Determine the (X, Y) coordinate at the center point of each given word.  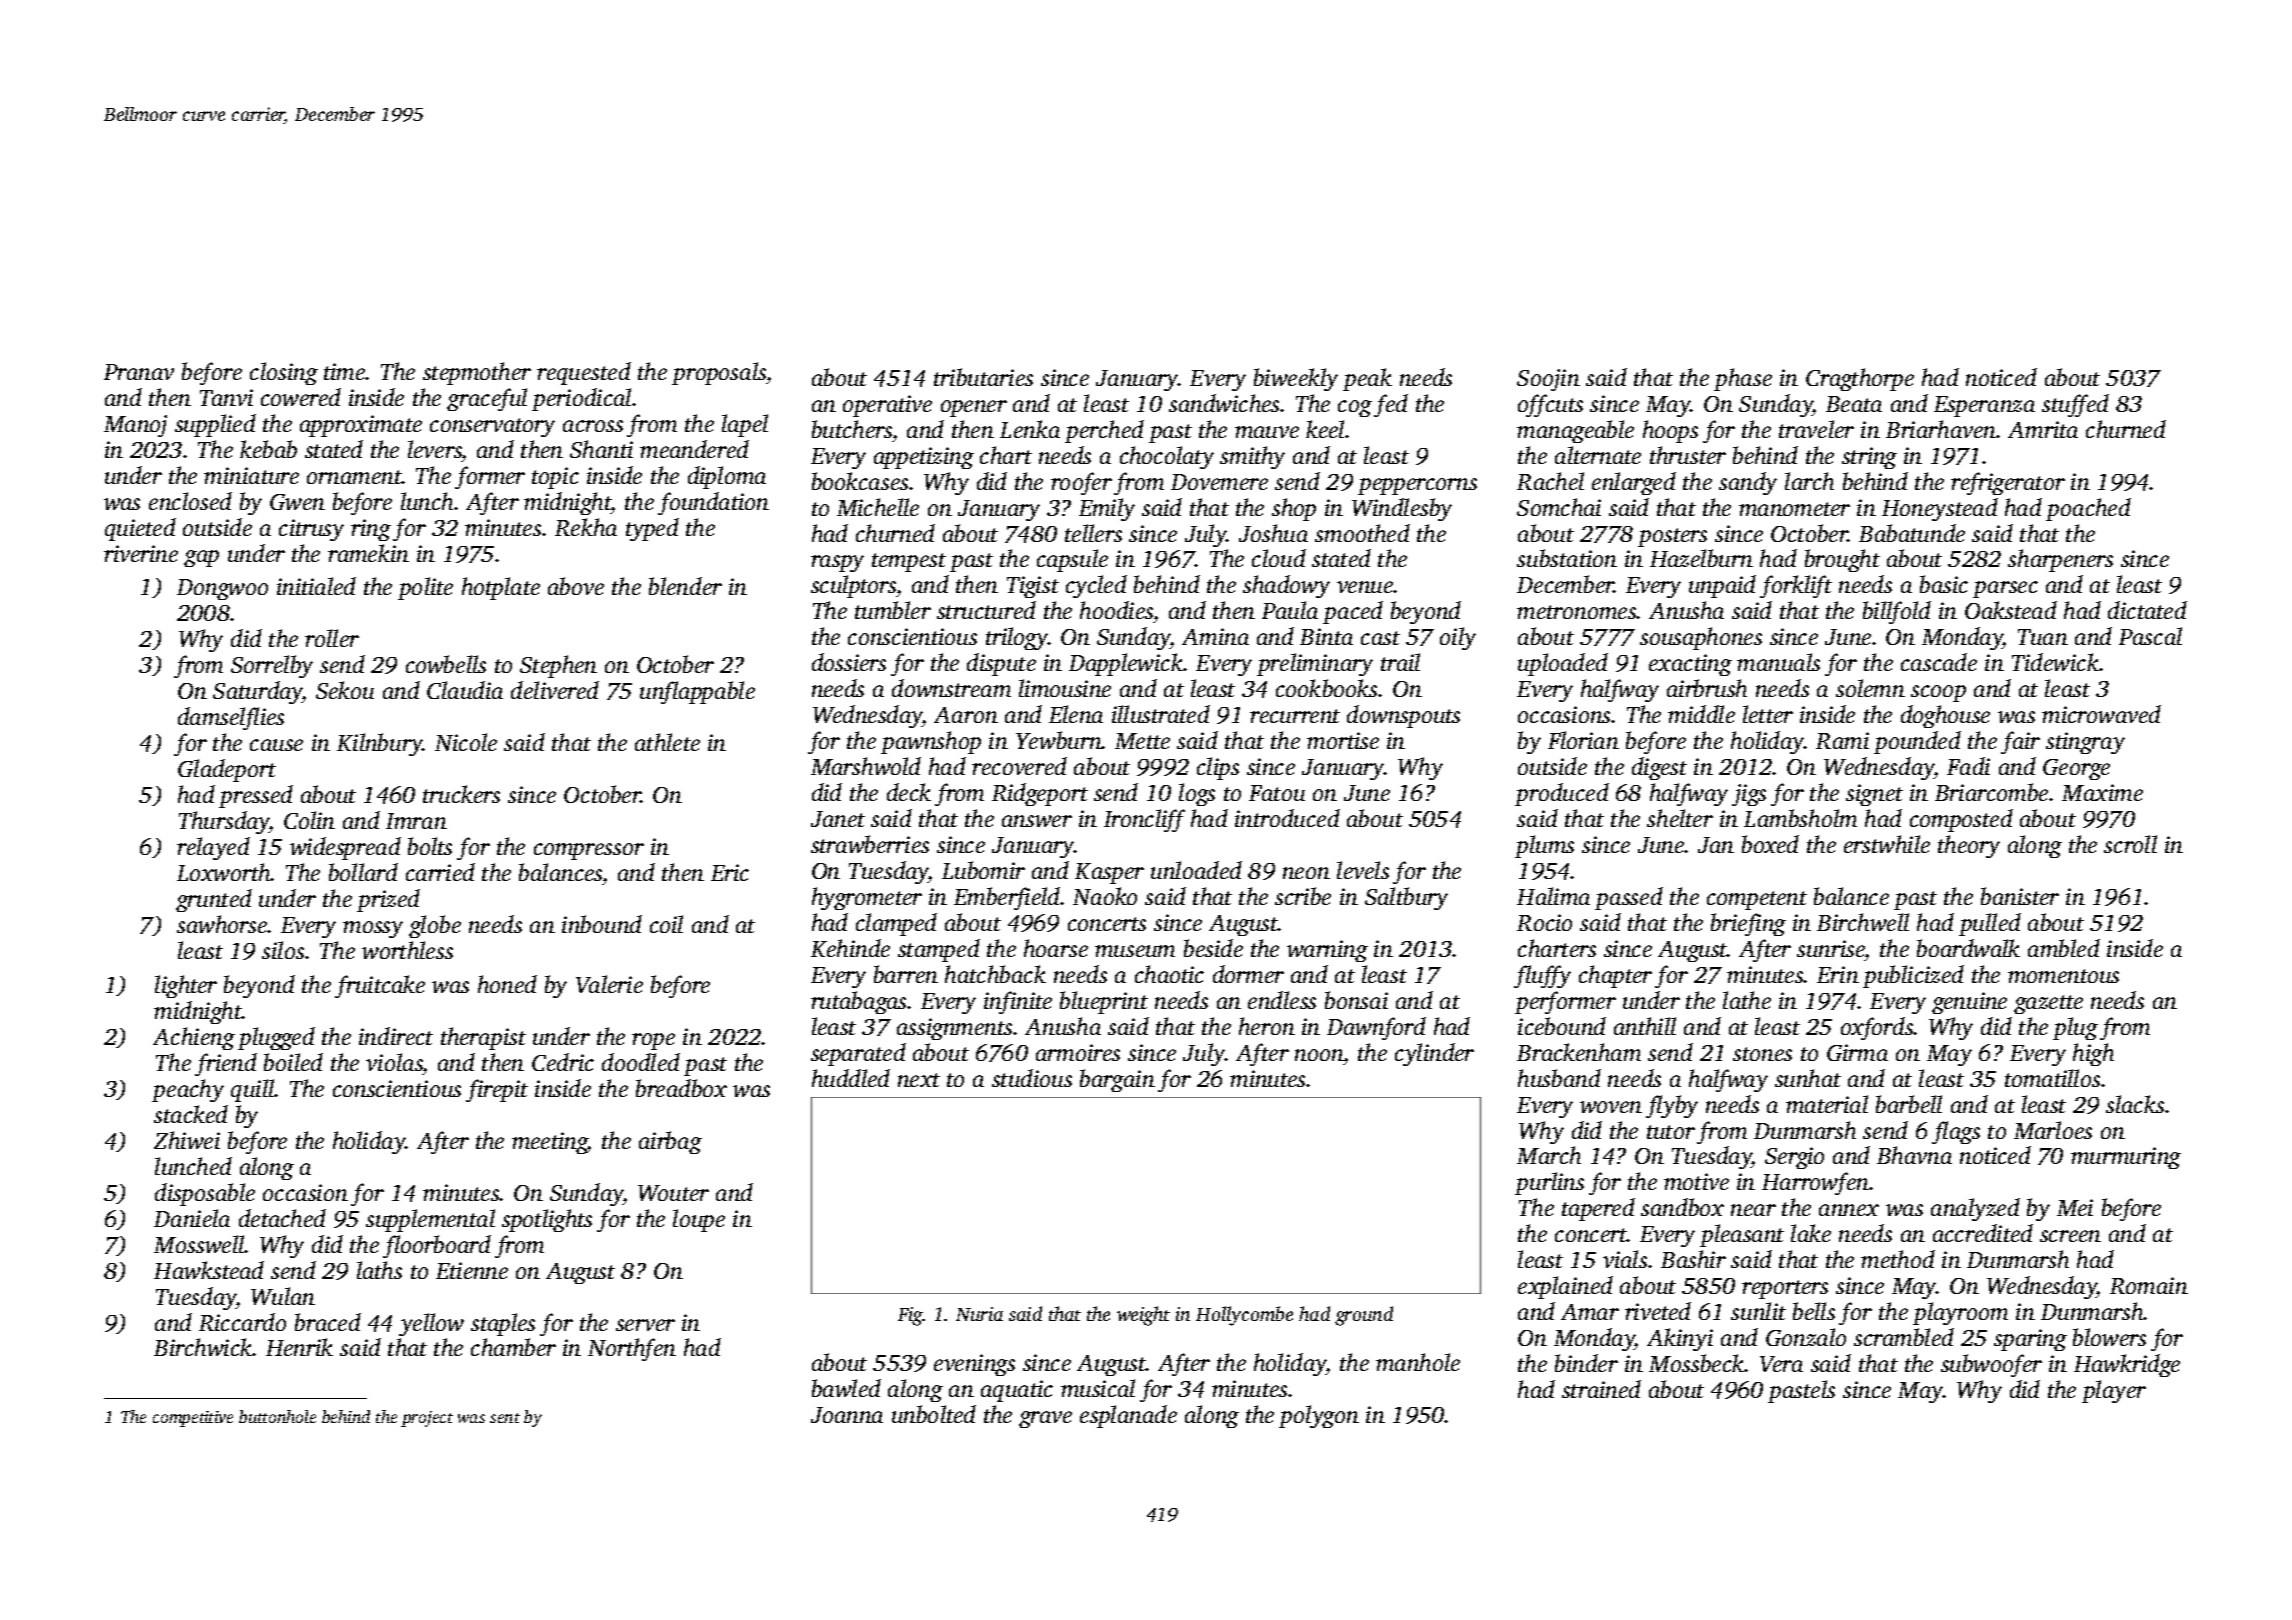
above (576, 586)
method (1898, 1259)
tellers (1093, 533)
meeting (550, 1143)
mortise (1343, 740)
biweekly (1296, 379)
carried (440, 872)
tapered (1598, 1209)
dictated (2147, 610)
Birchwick (203, 1347)
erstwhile (1887, 844)
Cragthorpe (1860, 379)
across (593, 426)
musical (1098, 1388)
